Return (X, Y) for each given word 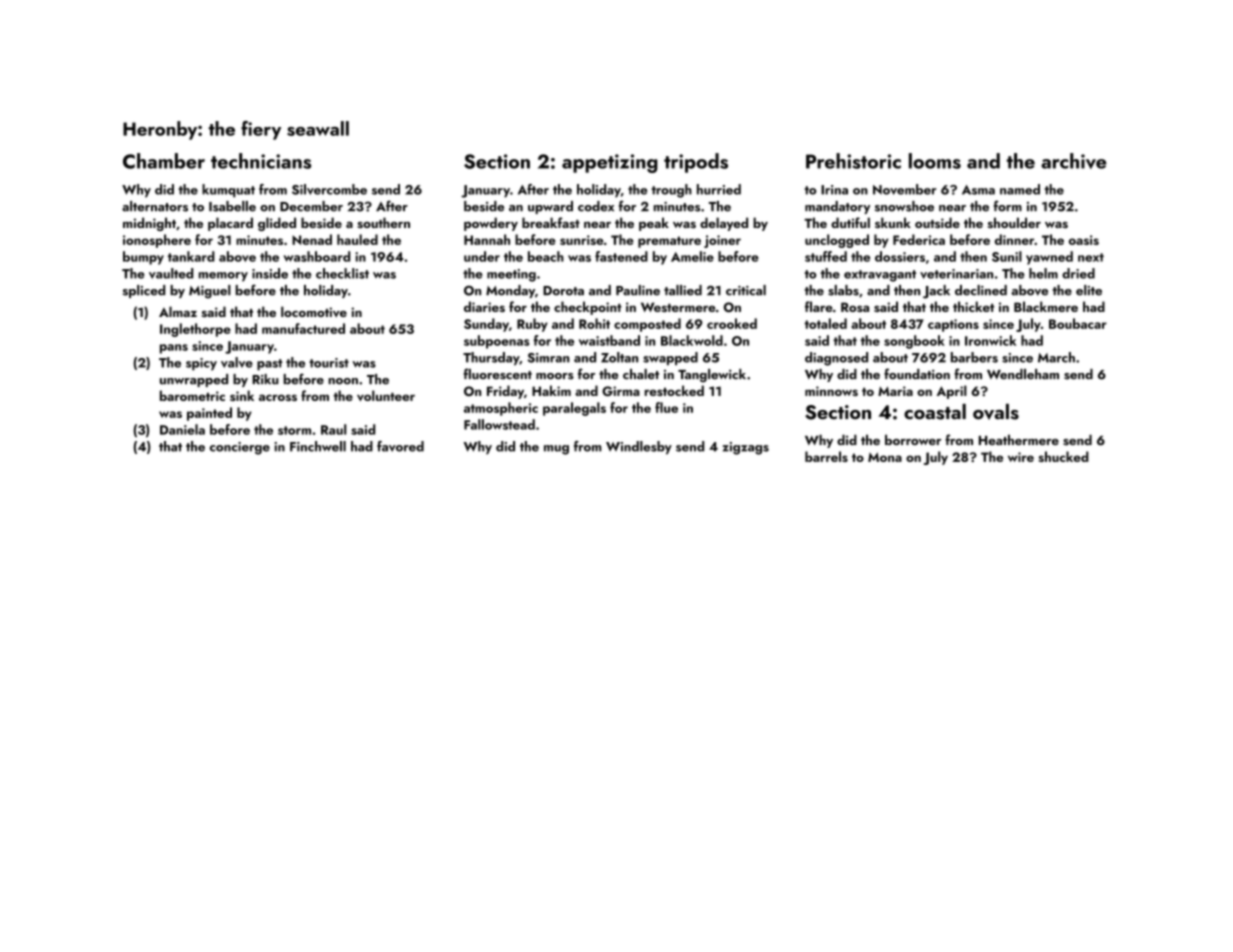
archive (1073, 161)
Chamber (164, 161)
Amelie (692, 256)
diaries (484, 306)
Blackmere (1046, 306)
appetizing (610, 163)
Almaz (178, 311)
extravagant (880, 276)
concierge (240, 448)
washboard (317, 256)
